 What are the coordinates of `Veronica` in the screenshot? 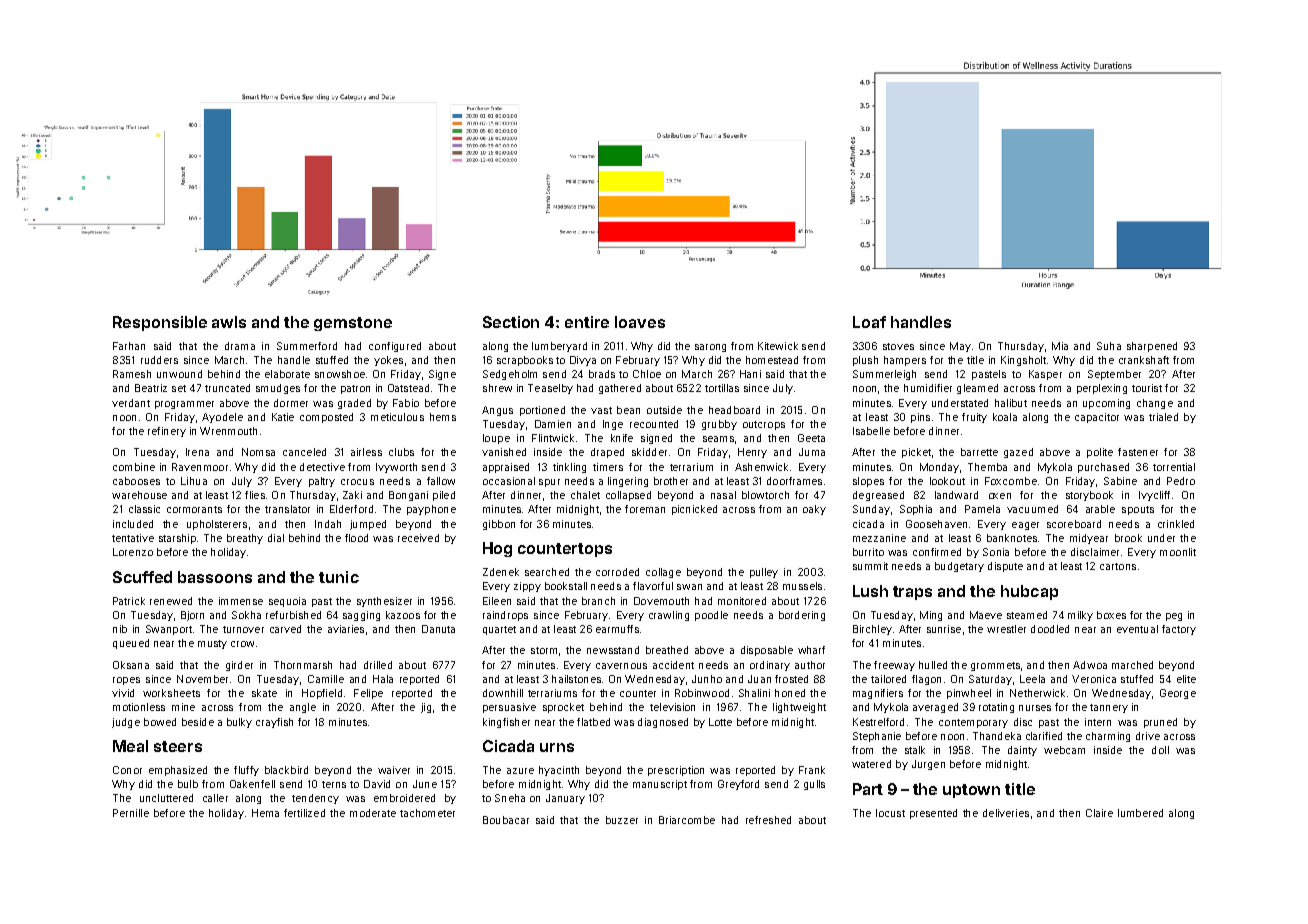 It's located at (1094, 679).
